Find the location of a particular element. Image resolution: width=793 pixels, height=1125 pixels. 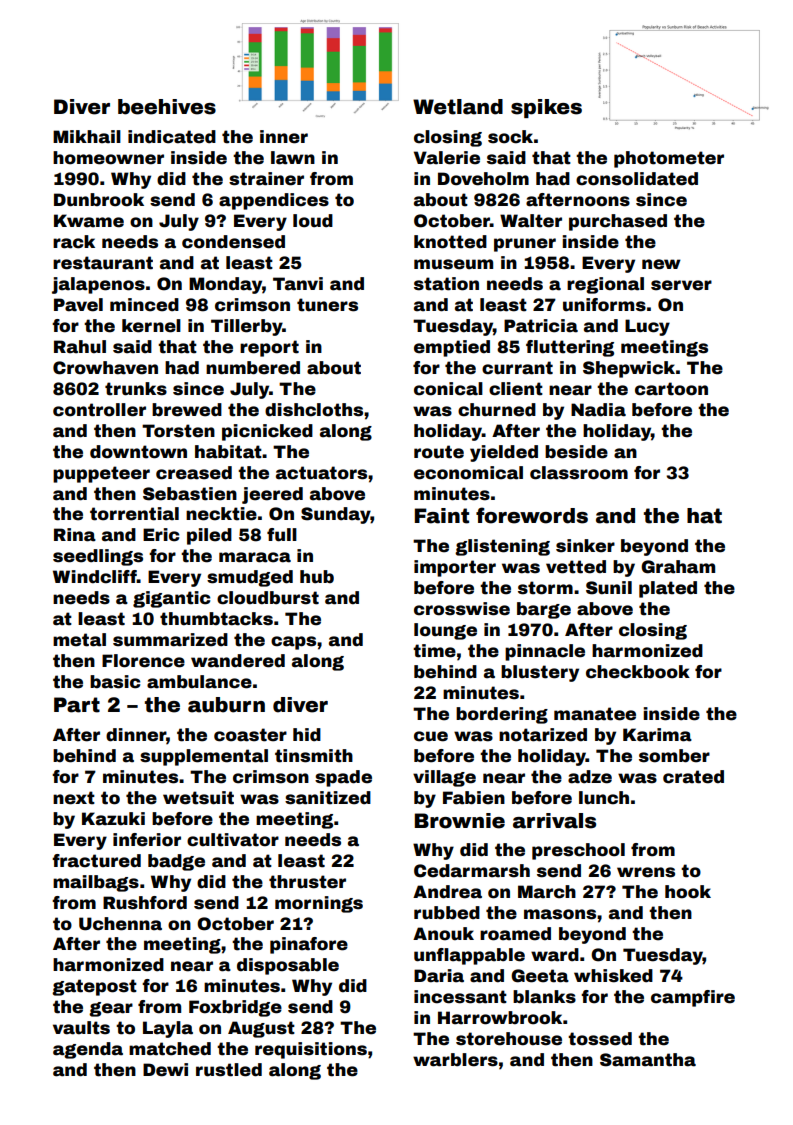

time is located at coordinates (434, 651).
